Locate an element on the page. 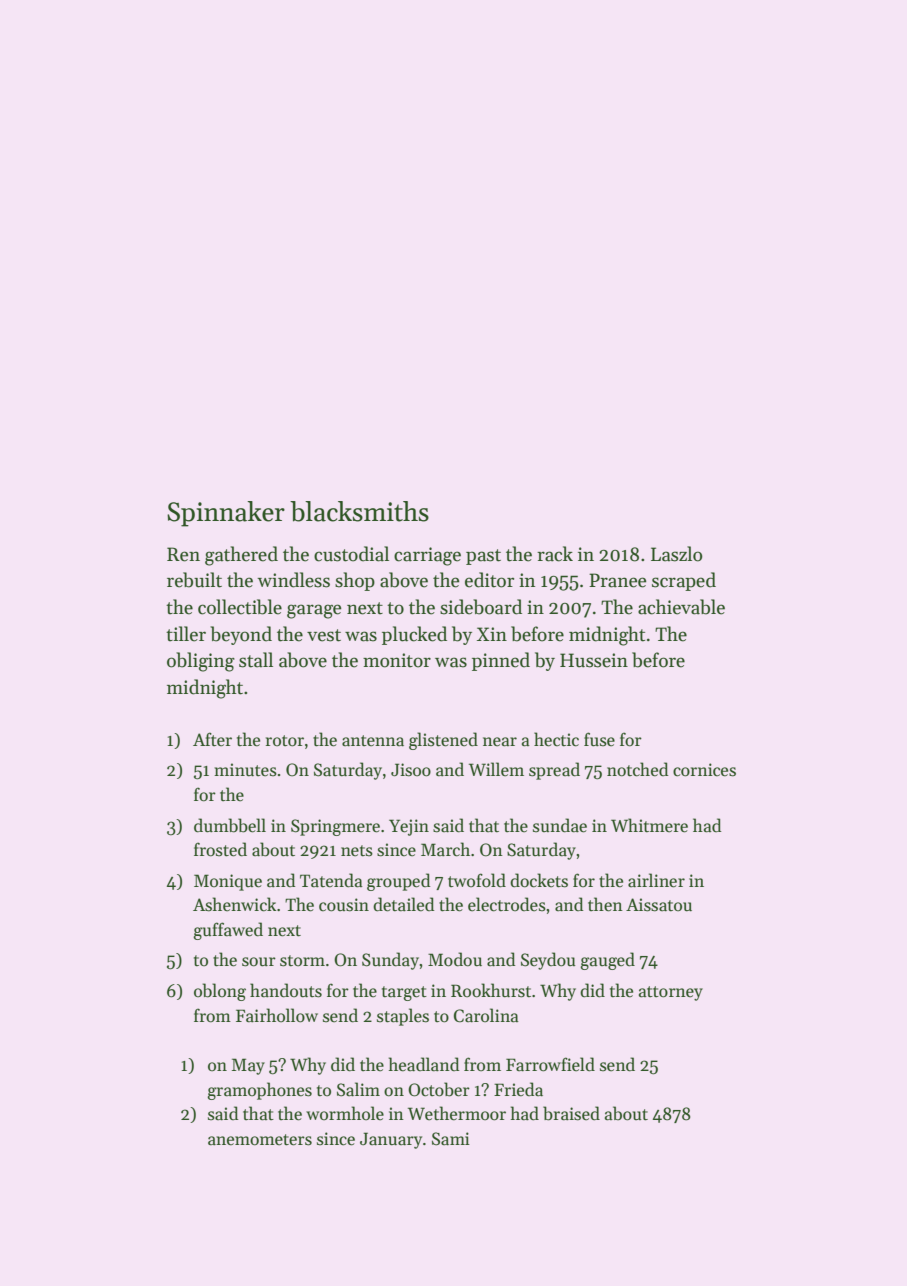  January is located at coordinates (391, 1140).
